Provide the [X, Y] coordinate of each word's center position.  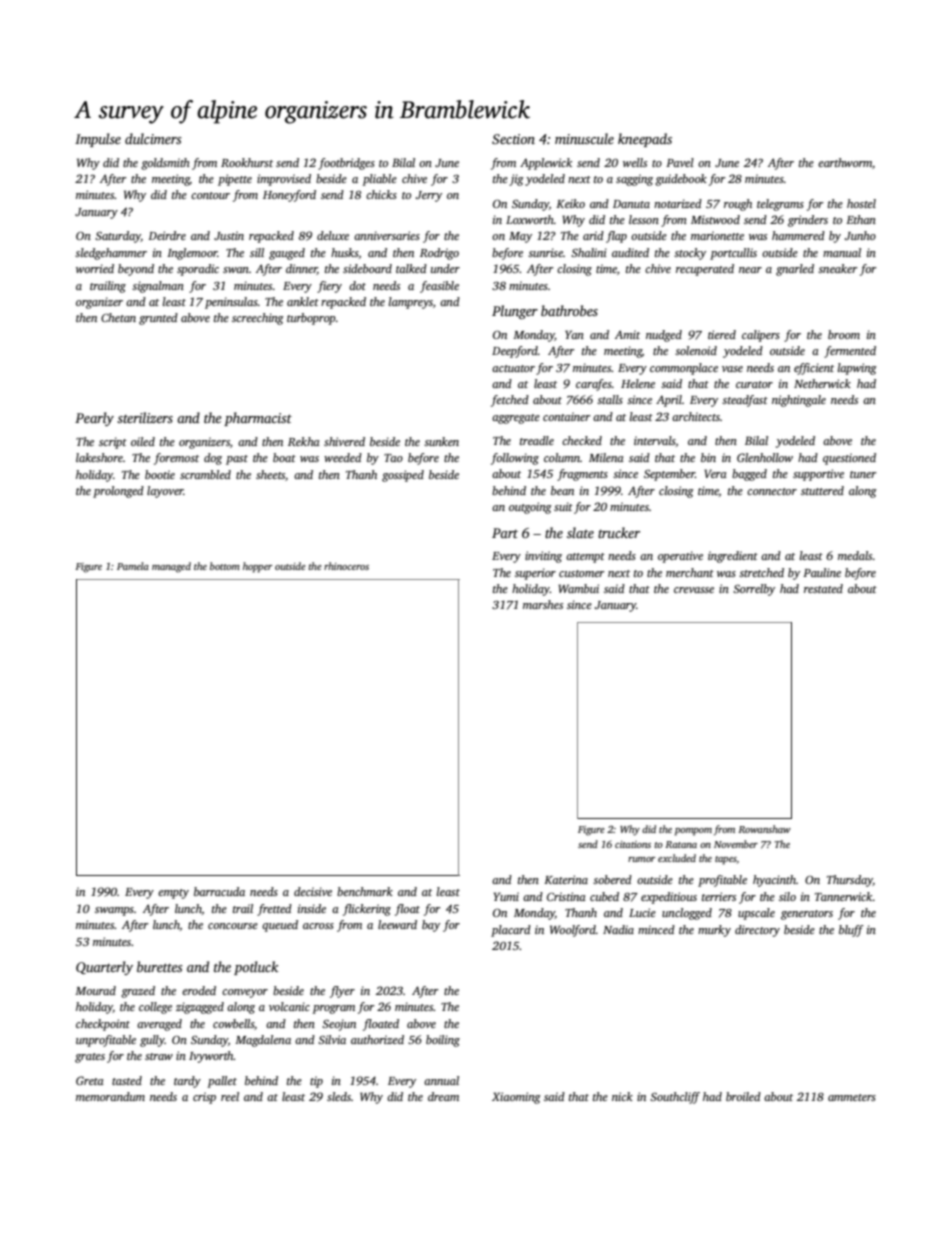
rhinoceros [346, 566]
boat [284, 457]
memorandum [110, 1096]
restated [823, 588]
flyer [342, 992]
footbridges [346, 164]
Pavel [680, 162]
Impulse [98, 140]
